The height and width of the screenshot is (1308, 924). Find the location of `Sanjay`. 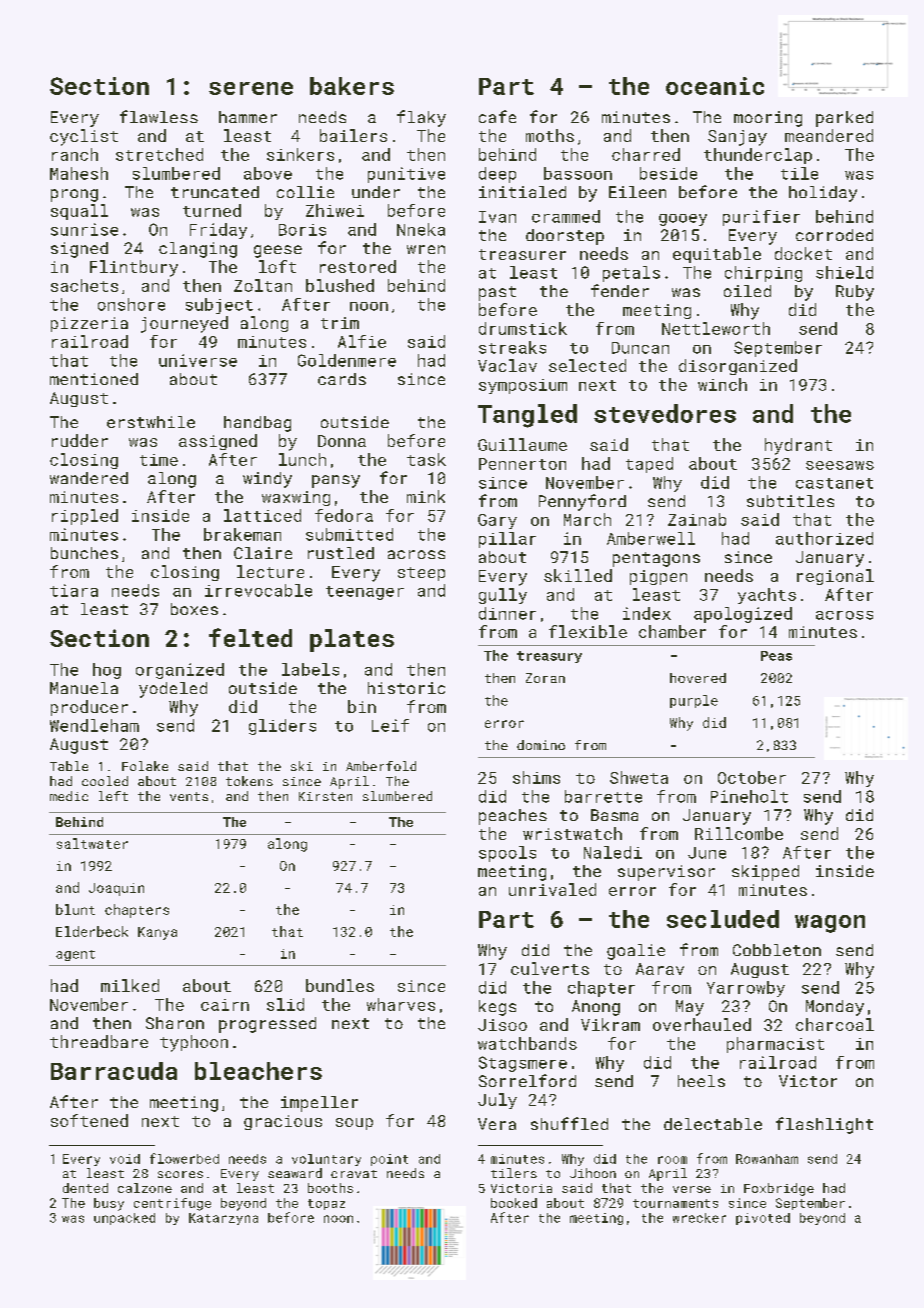

Sanjay is located at coordinates (737, 138).
